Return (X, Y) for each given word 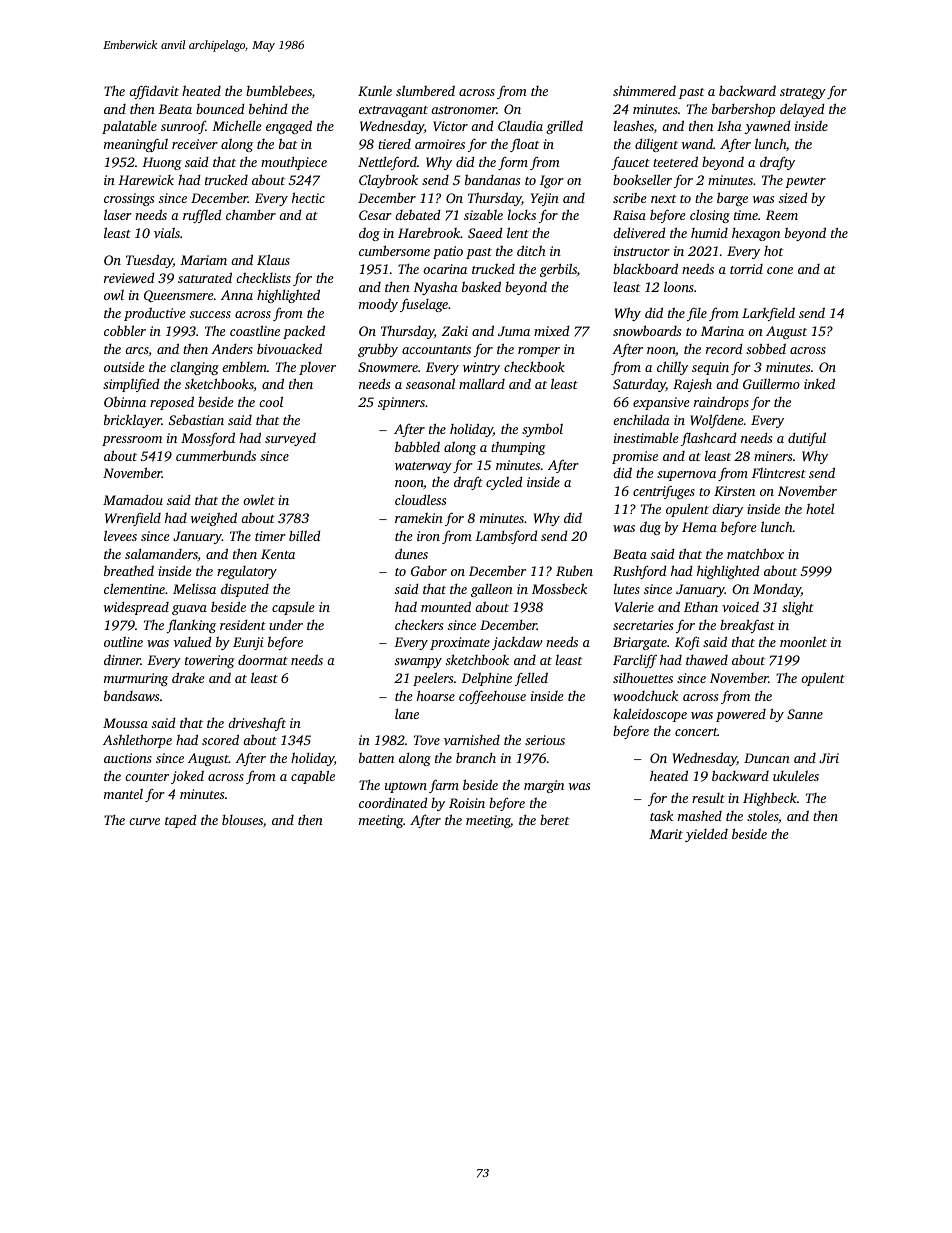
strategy (803, 93)
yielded (706, 835)
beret (554, 820)
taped (181, 821)
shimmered (644, 90)
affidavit (154, 92)
